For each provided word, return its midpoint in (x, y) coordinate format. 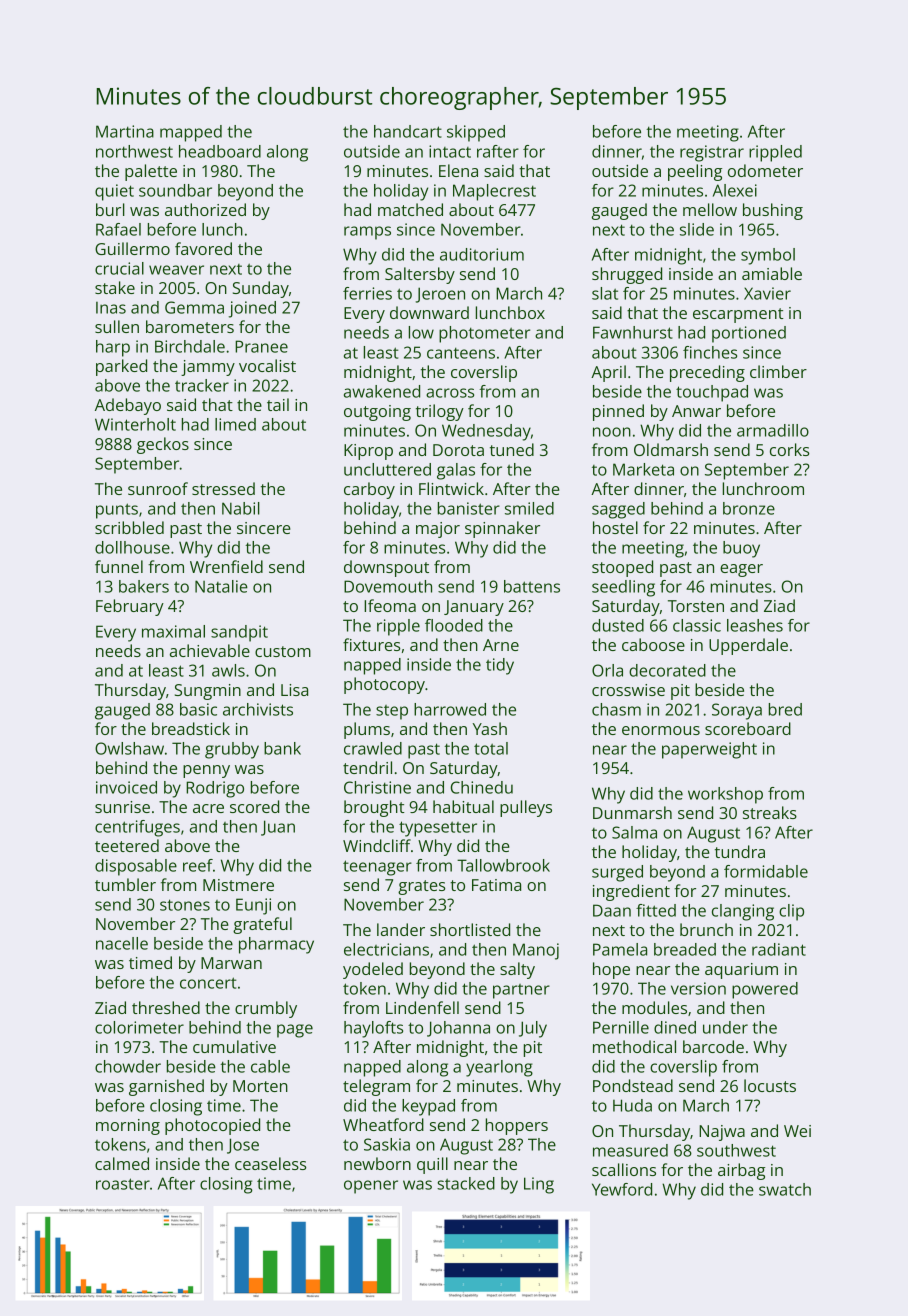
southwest (736, 1150)
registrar (712, 153)
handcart (408, 131)
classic (697, 625)
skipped (476, 133)
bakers (144, 586)
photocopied (212, 1126)
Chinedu (482, 787)
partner (521, 991)
